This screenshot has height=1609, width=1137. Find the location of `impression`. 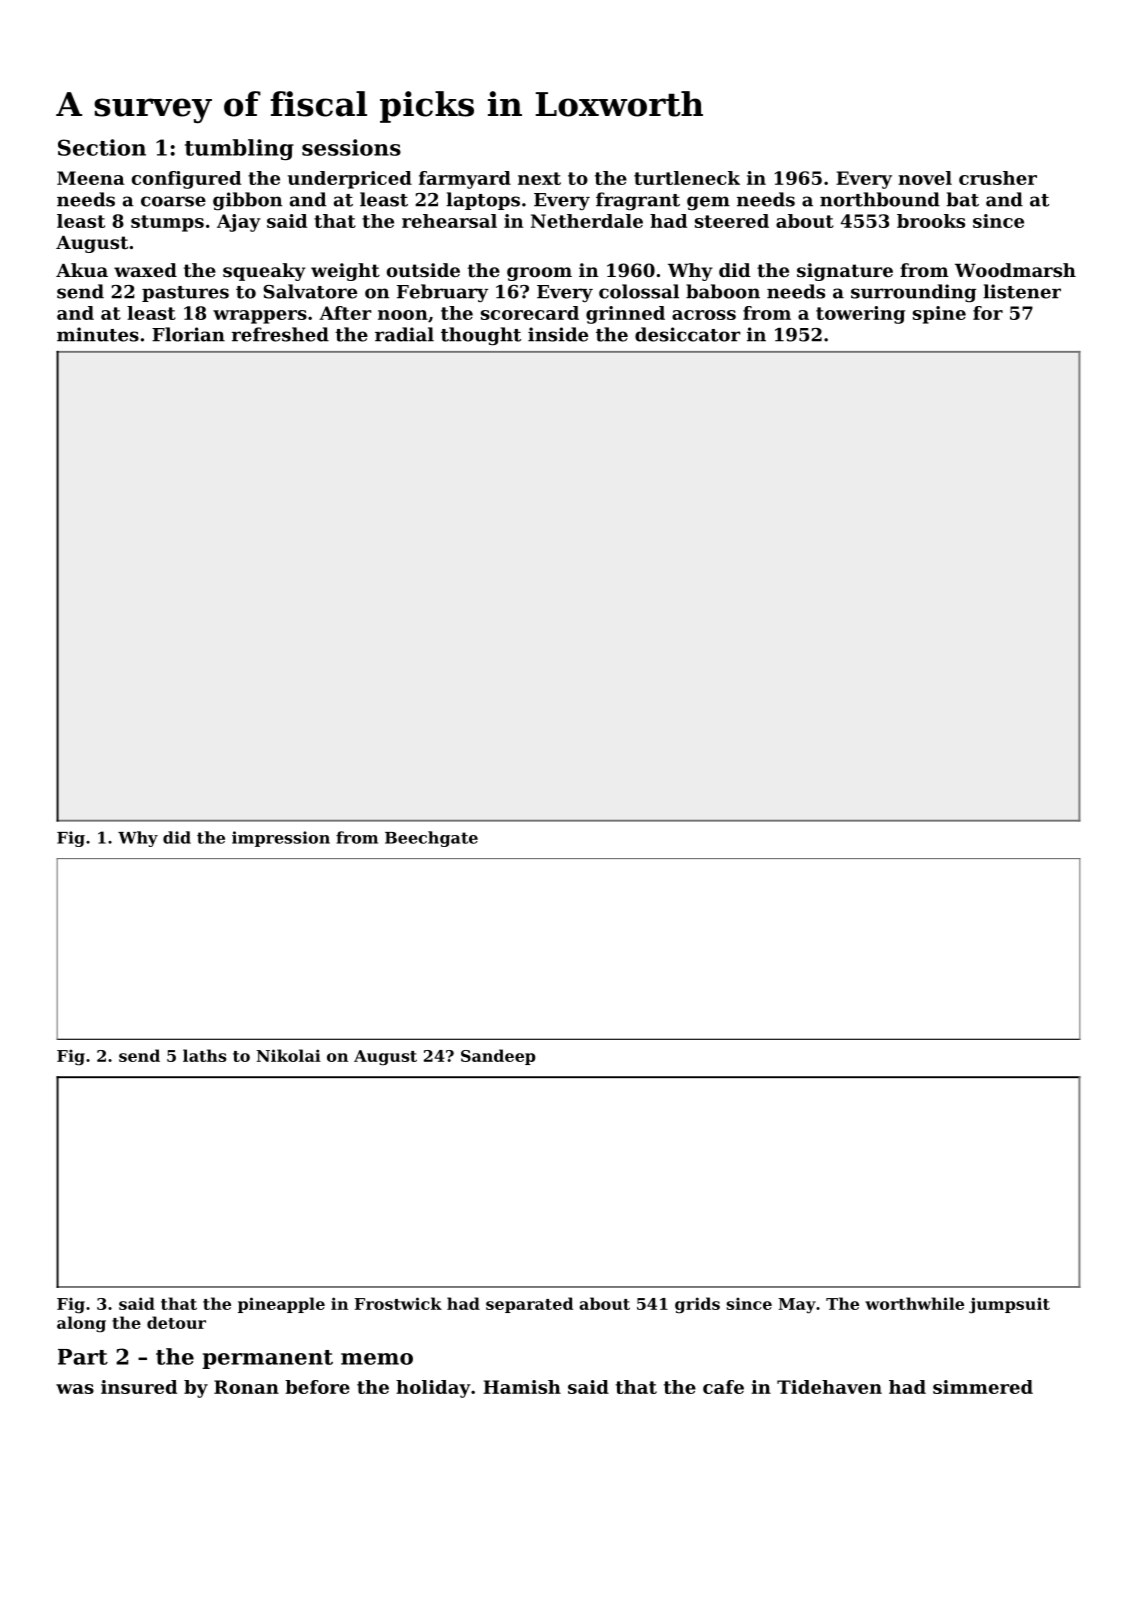

impression is located at coordinates (281, 839).
